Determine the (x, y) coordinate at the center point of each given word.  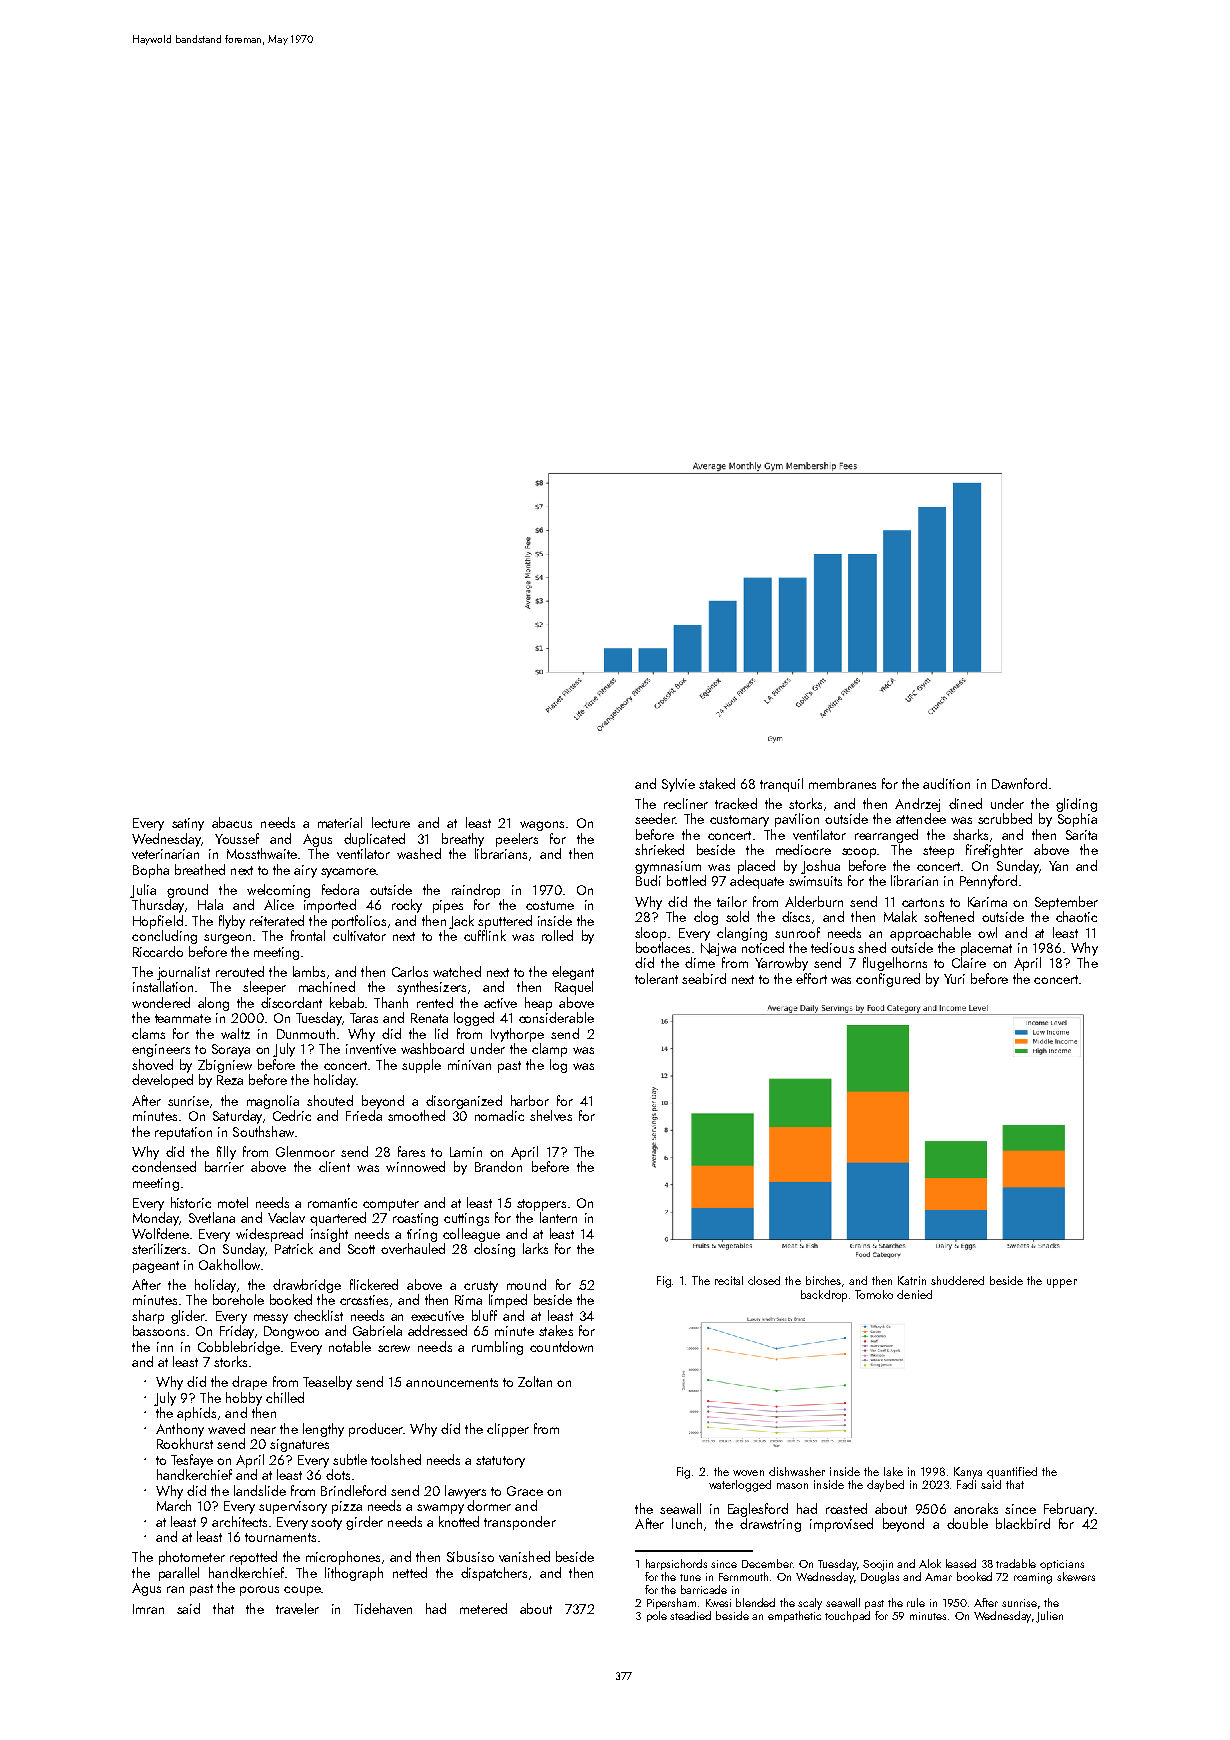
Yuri (954, 979)
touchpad (847, 1616)
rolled (557, 935)
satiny (188, 824)
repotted (253, 1558)
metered (483, 1608)
